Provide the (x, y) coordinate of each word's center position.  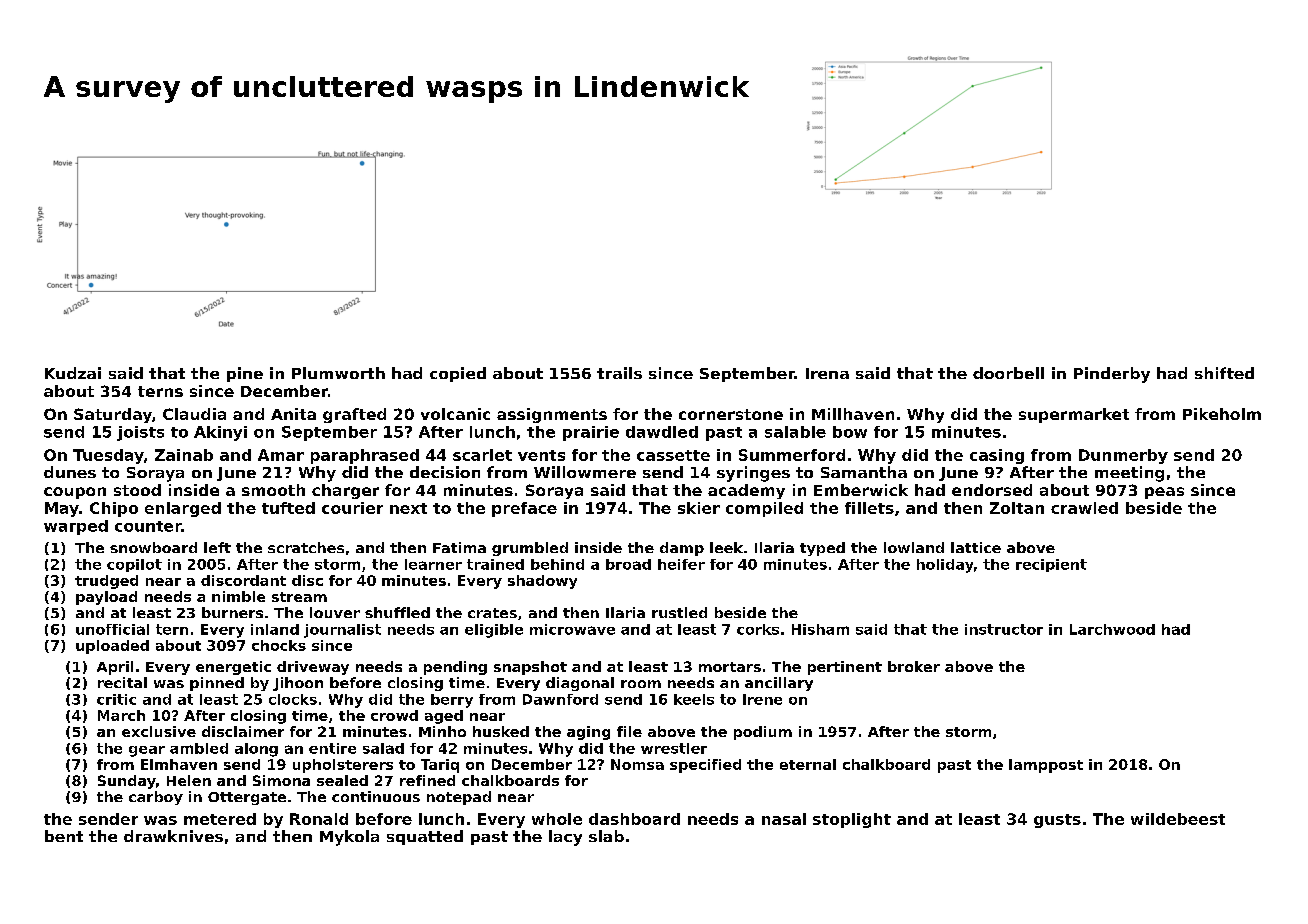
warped (76, 527)
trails (619, 373)
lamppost (1046, 766)
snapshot (530, 668)
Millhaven (853, 414)
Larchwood (1112, 629)
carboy (156, 798)
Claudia (194, 414)
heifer (681, 564)
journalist (342, 631)
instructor (1004, 629)
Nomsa (637, 764)
